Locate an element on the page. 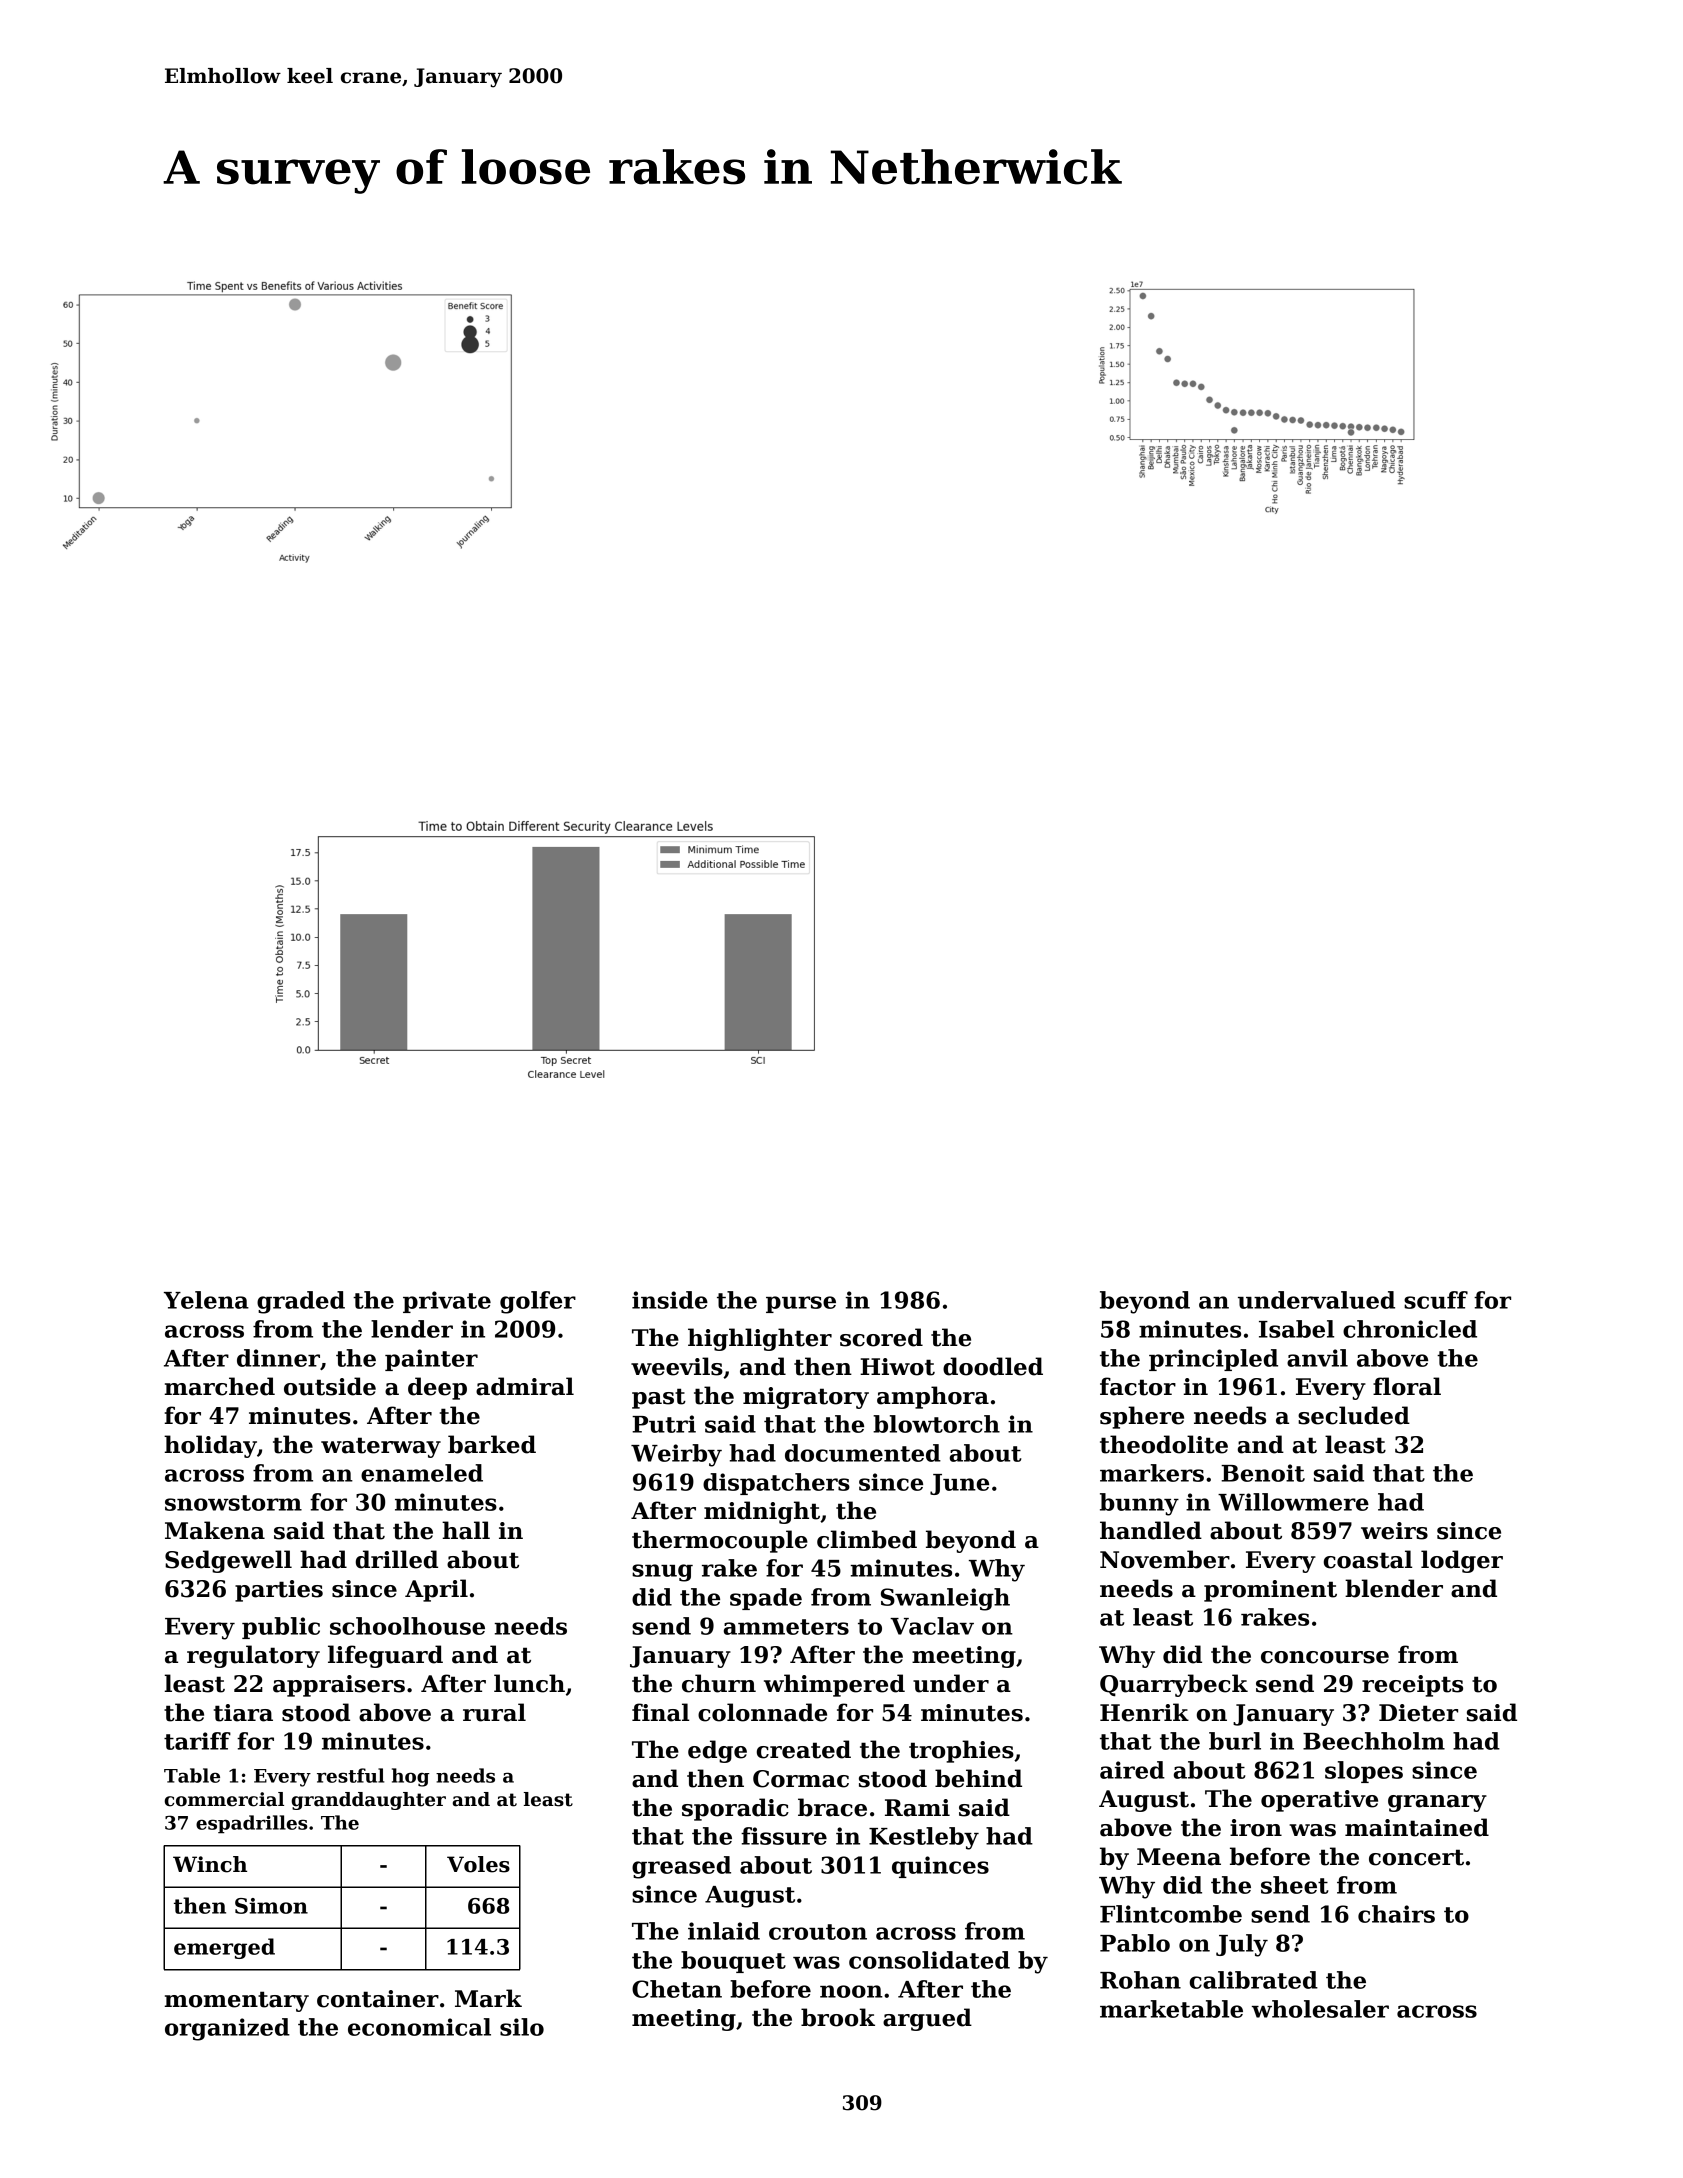 The image size is (1683, 2178). Willowmere is located at coordinates (1293, 1502).
